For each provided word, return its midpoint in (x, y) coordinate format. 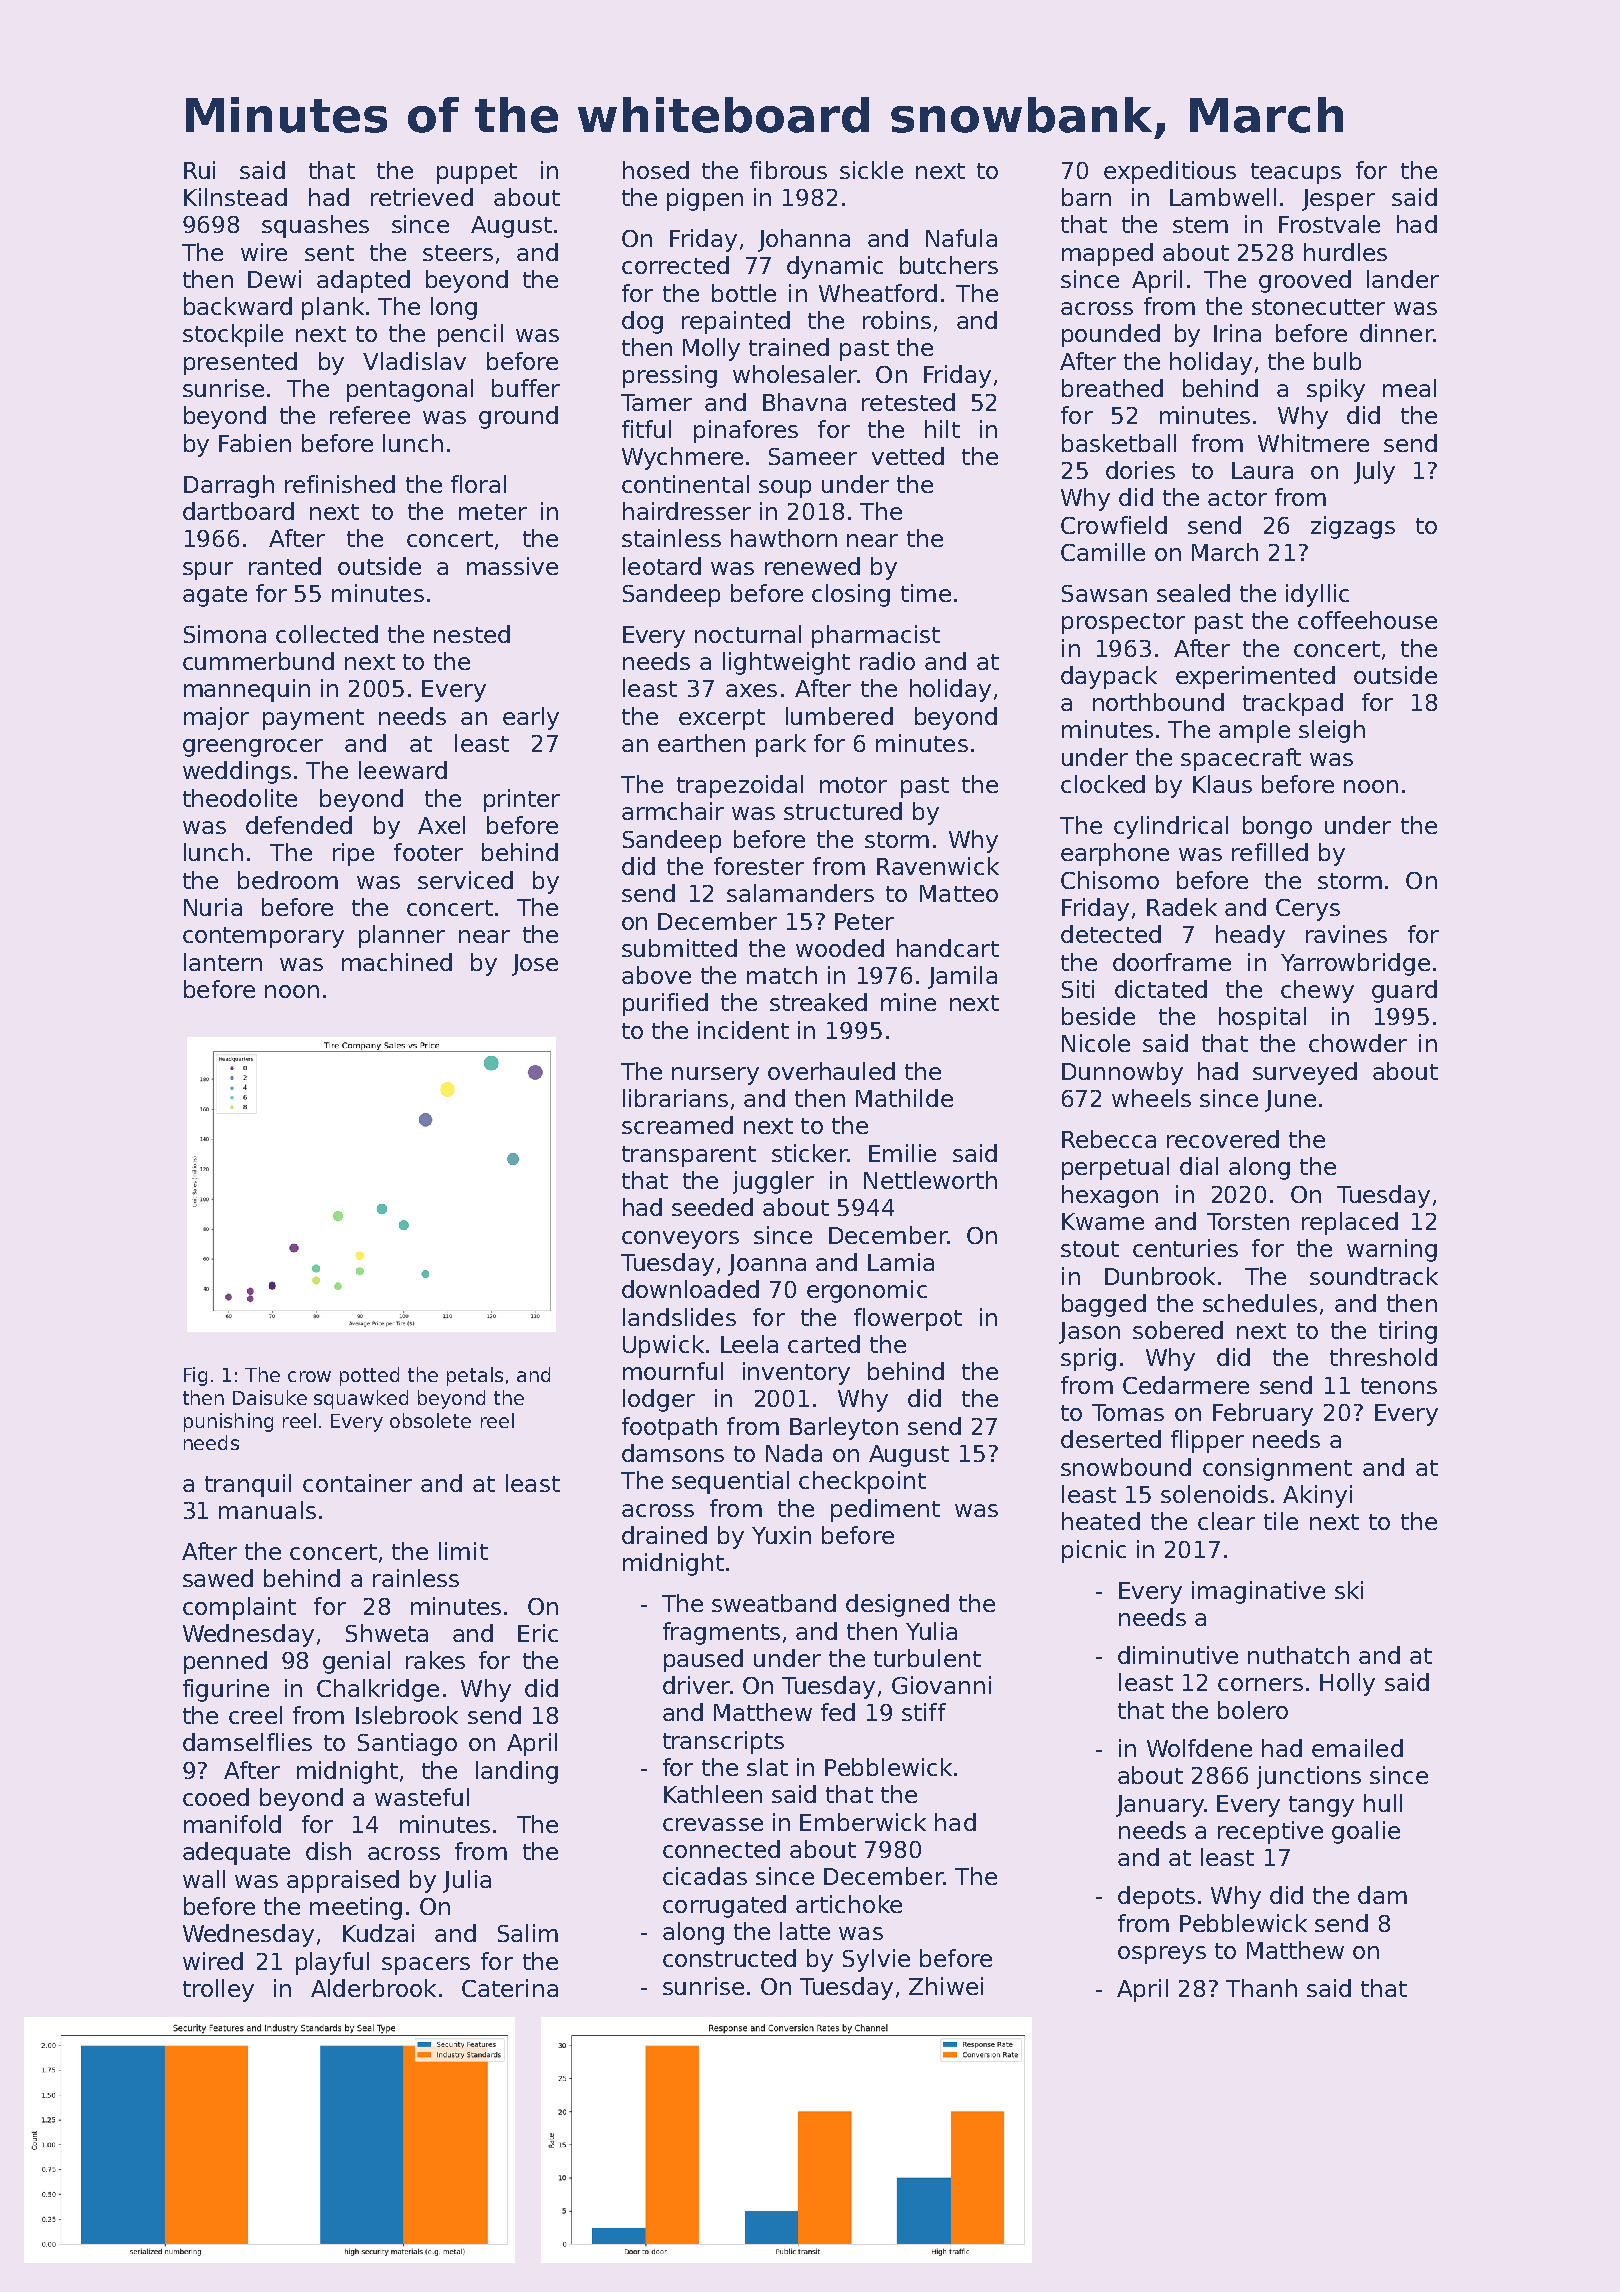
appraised (343, 1881)
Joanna (767, 1265)
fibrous (788, 170)
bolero (1253, 1710)
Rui (199, 170)
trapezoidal (740, 786)
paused (703, 1660)
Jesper (1338, 200)
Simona (225, 634)
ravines (1346, 934)
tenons (1399, 1386)
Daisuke (270, 1397)
